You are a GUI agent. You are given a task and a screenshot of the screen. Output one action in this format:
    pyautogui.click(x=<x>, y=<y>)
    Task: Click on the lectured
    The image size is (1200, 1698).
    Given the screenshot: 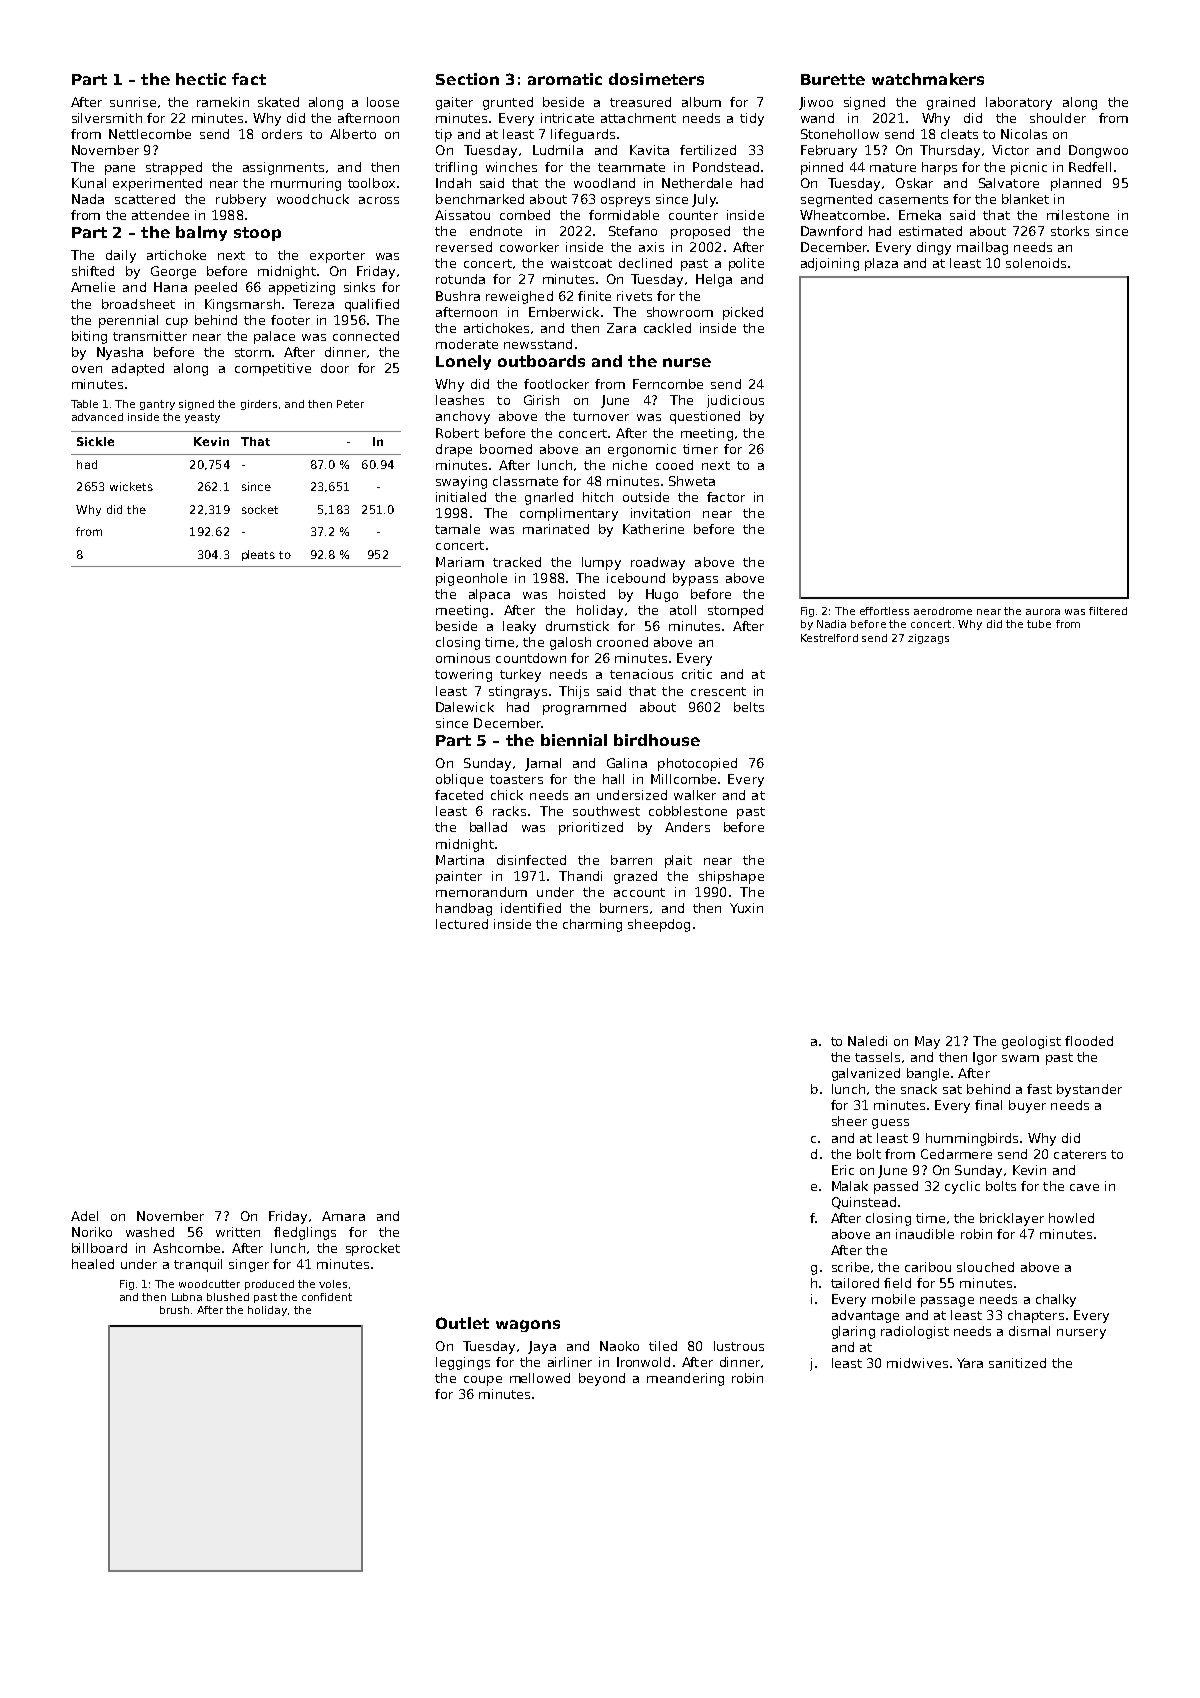 What is the action you would take?
    pyautogui.click(x=462, y=924)
